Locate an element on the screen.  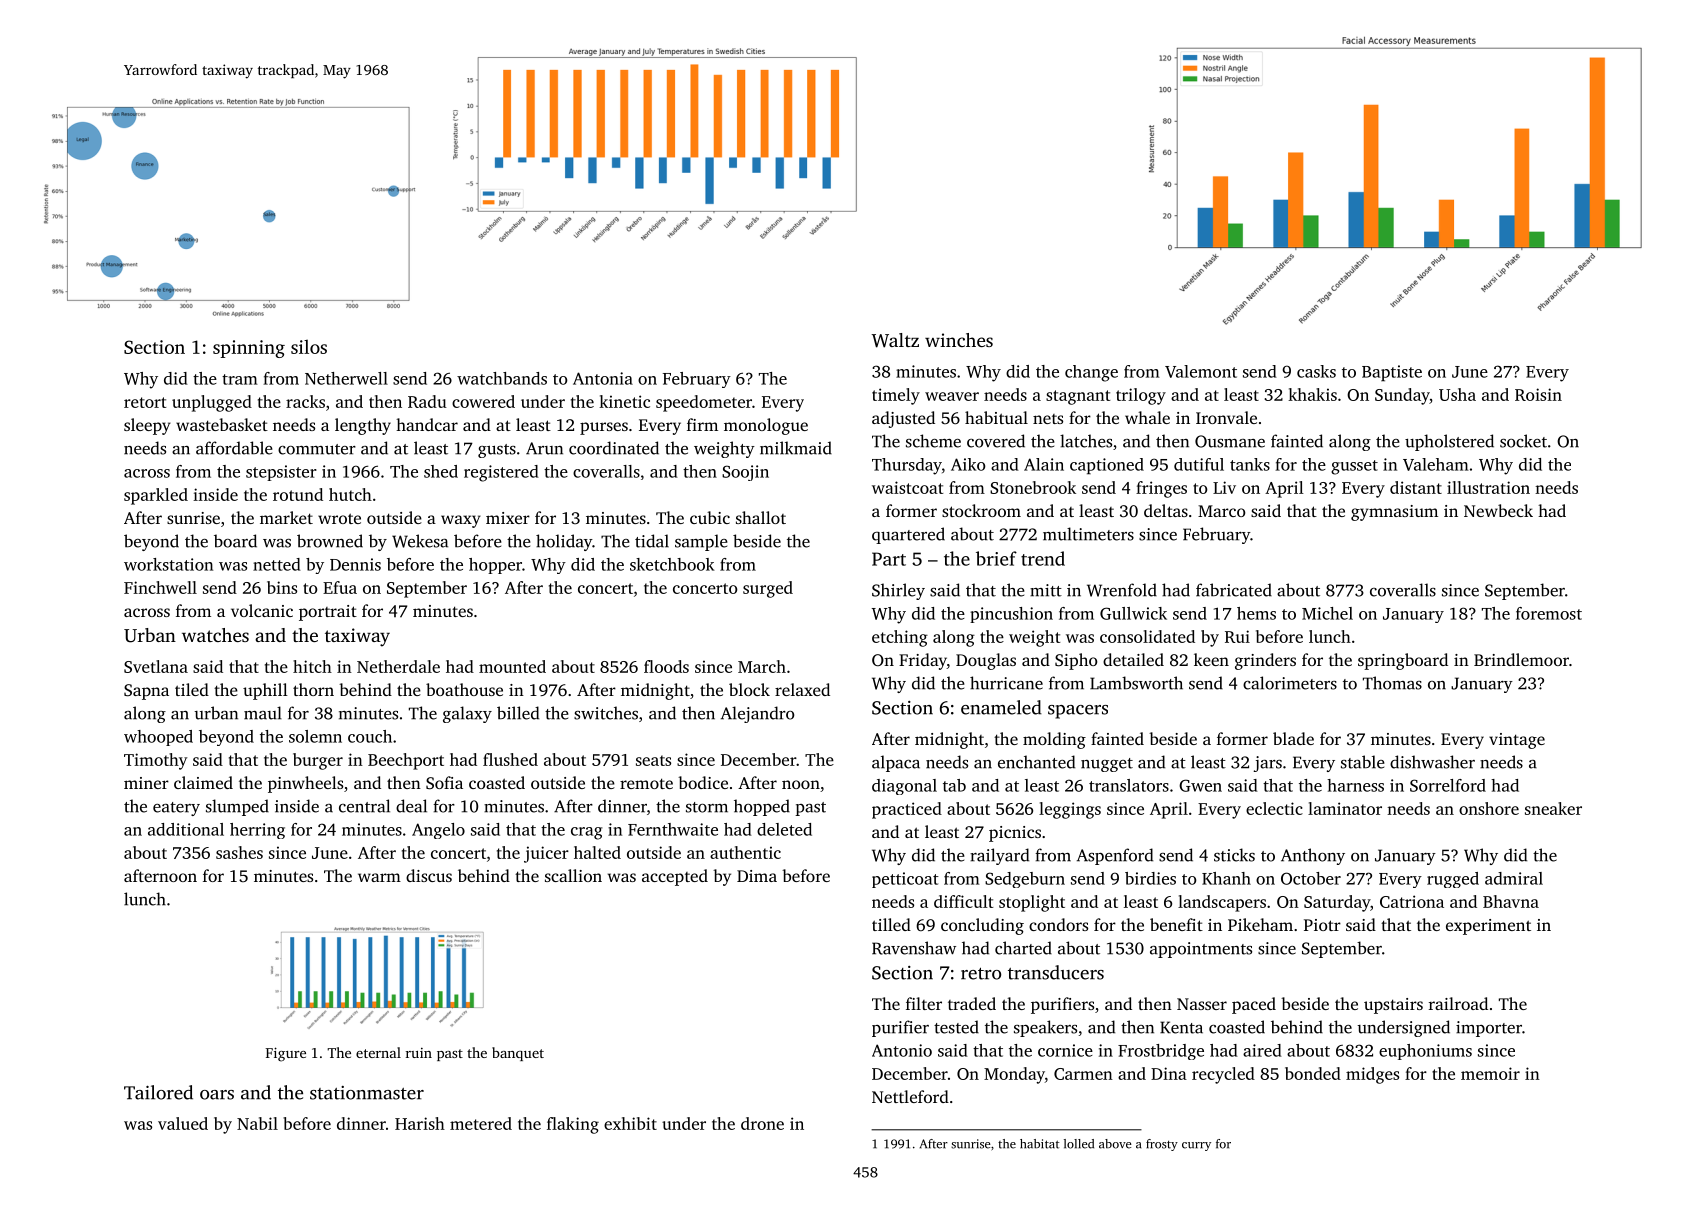
experiment is located at coordinates (1488, 927).
